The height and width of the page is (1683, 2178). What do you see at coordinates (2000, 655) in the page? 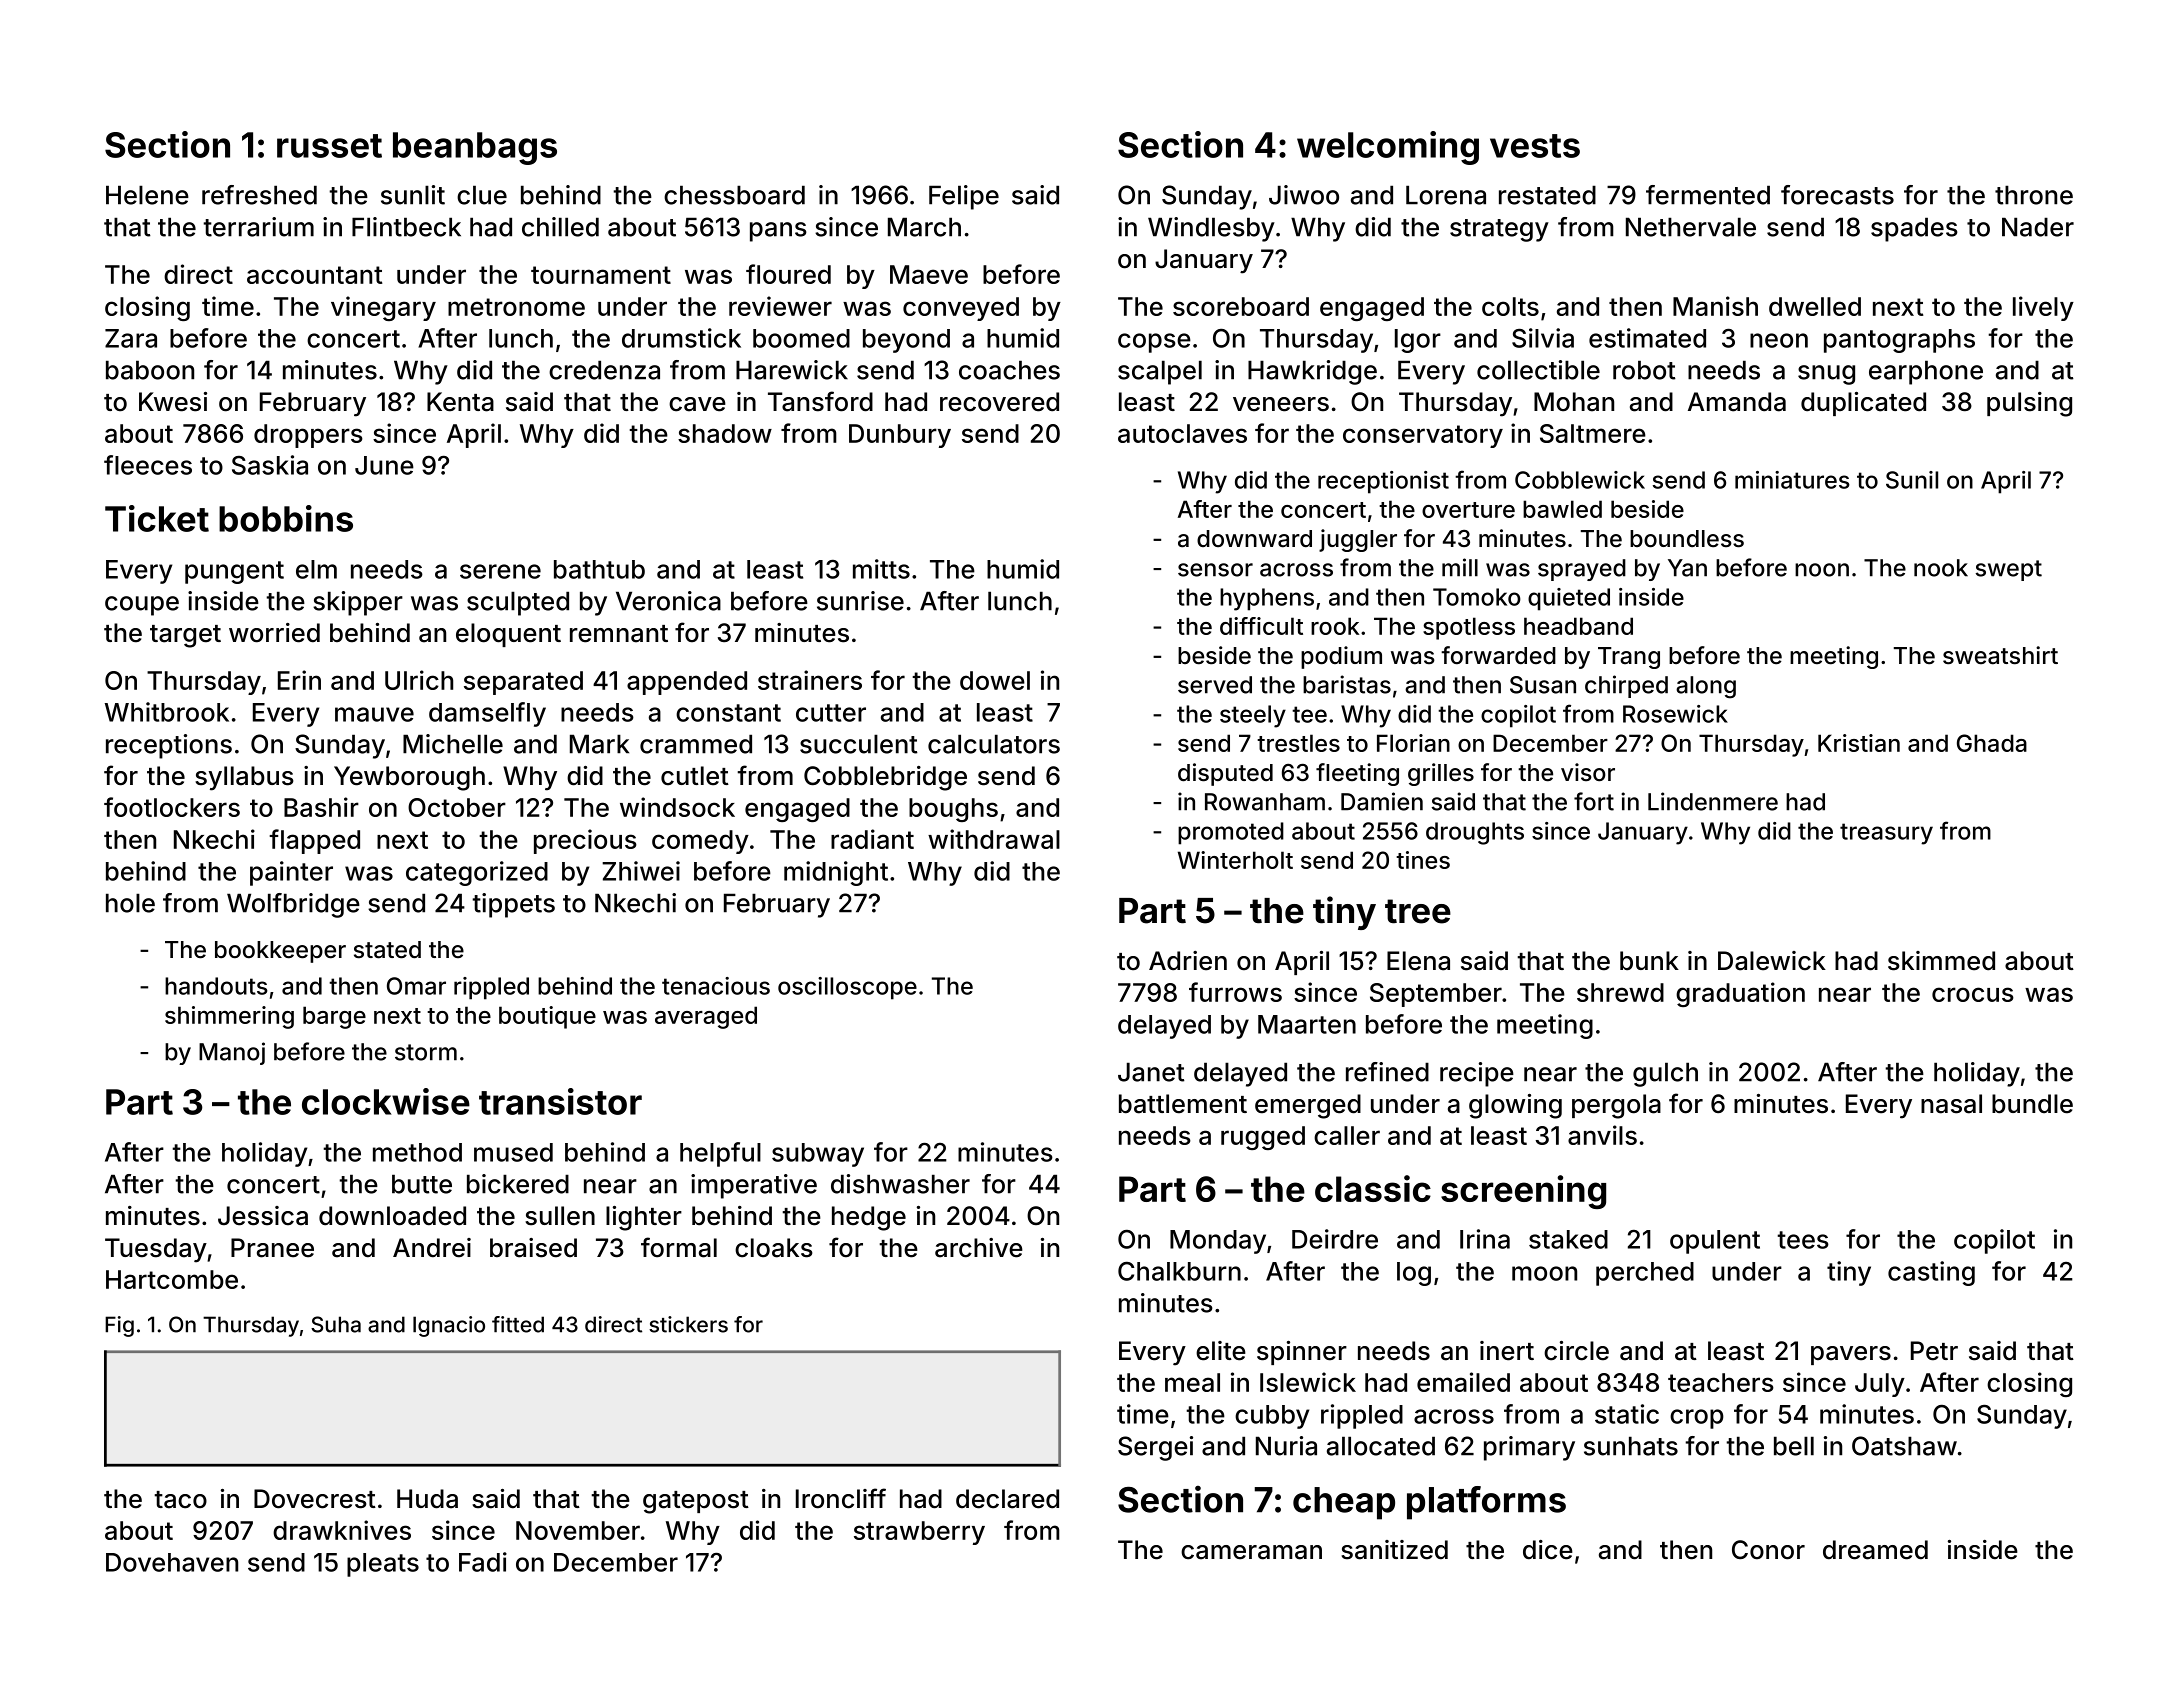
I see `sweatshirt` at bounding box center [2000, 655].
